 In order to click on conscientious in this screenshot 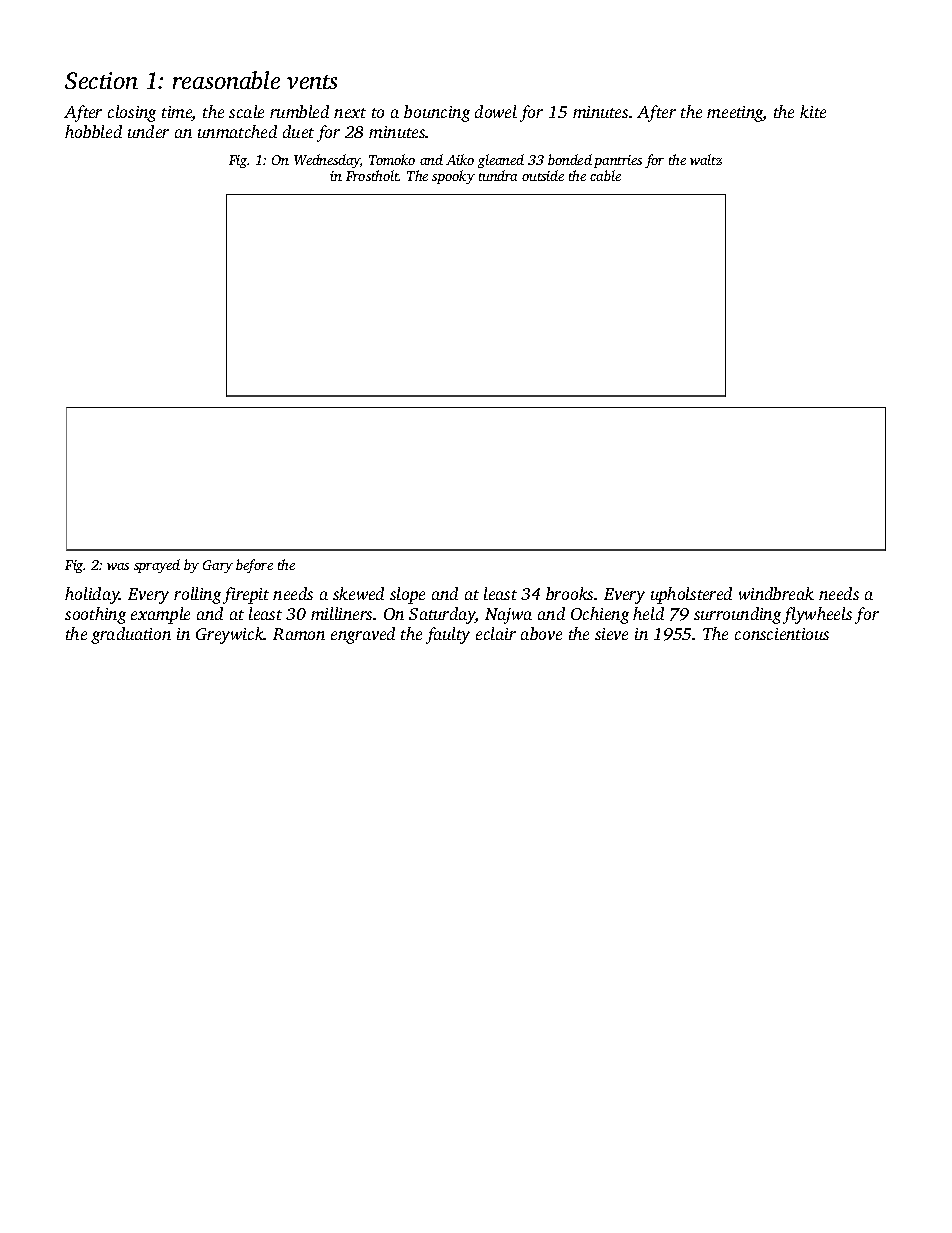, I will do `click(782, 634)`.
